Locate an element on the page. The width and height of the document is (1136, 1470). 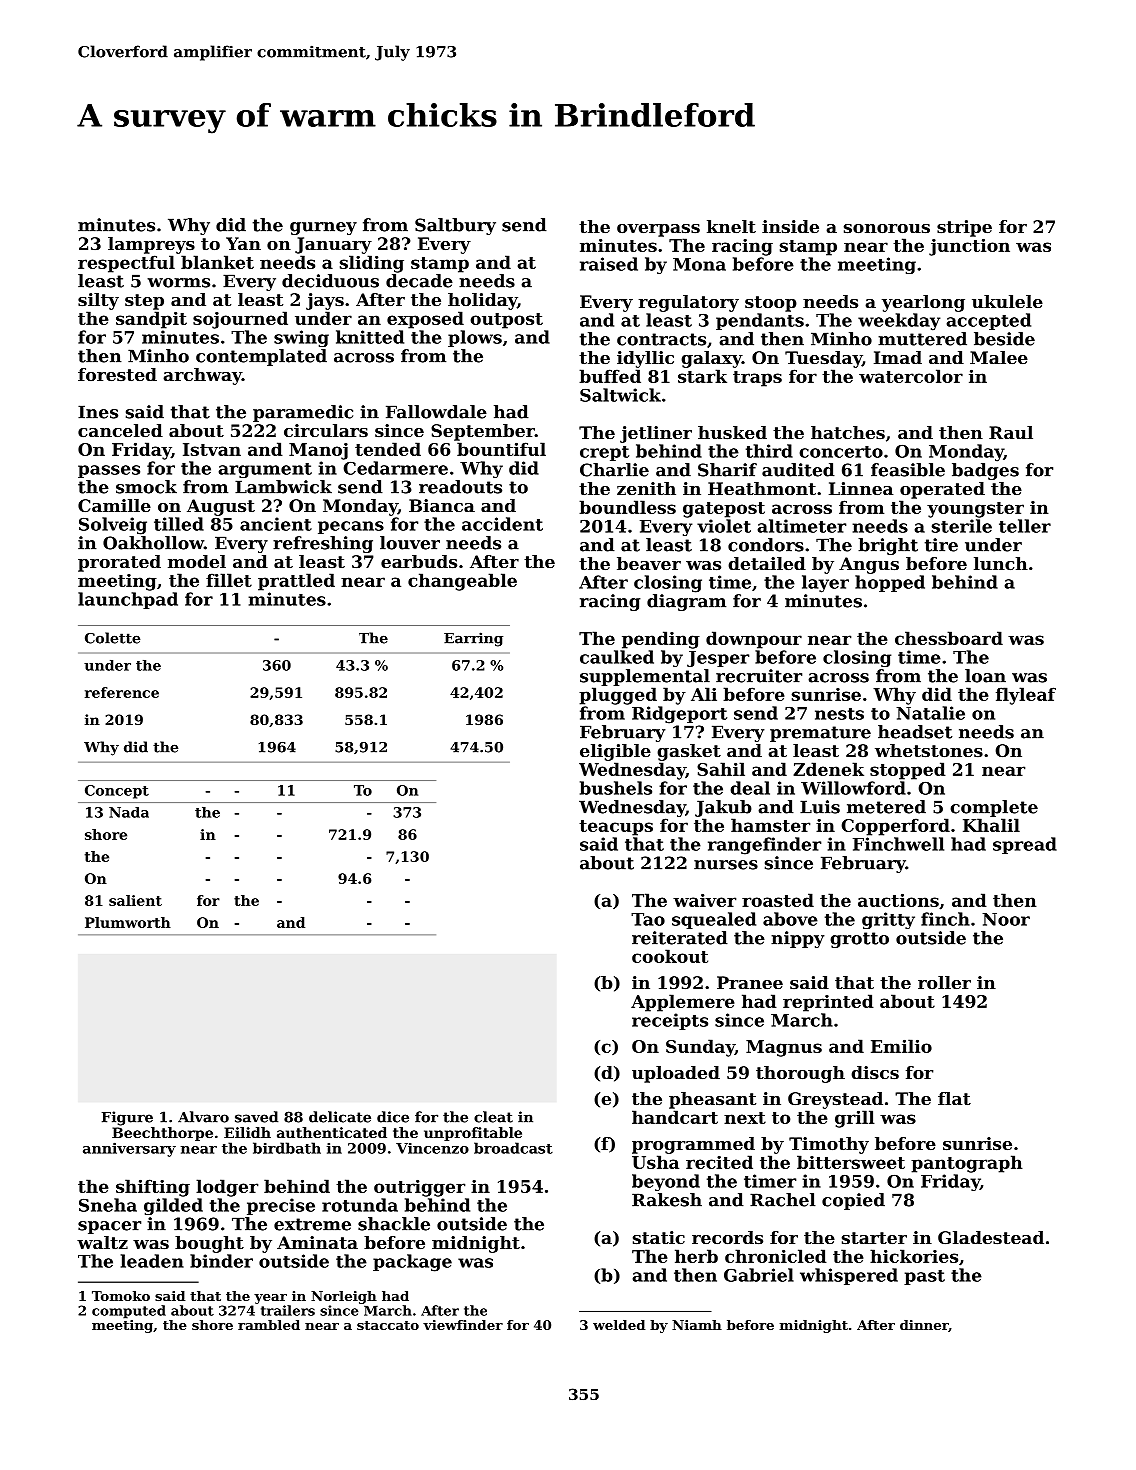
Earring is located at coordinates (473, 639).
